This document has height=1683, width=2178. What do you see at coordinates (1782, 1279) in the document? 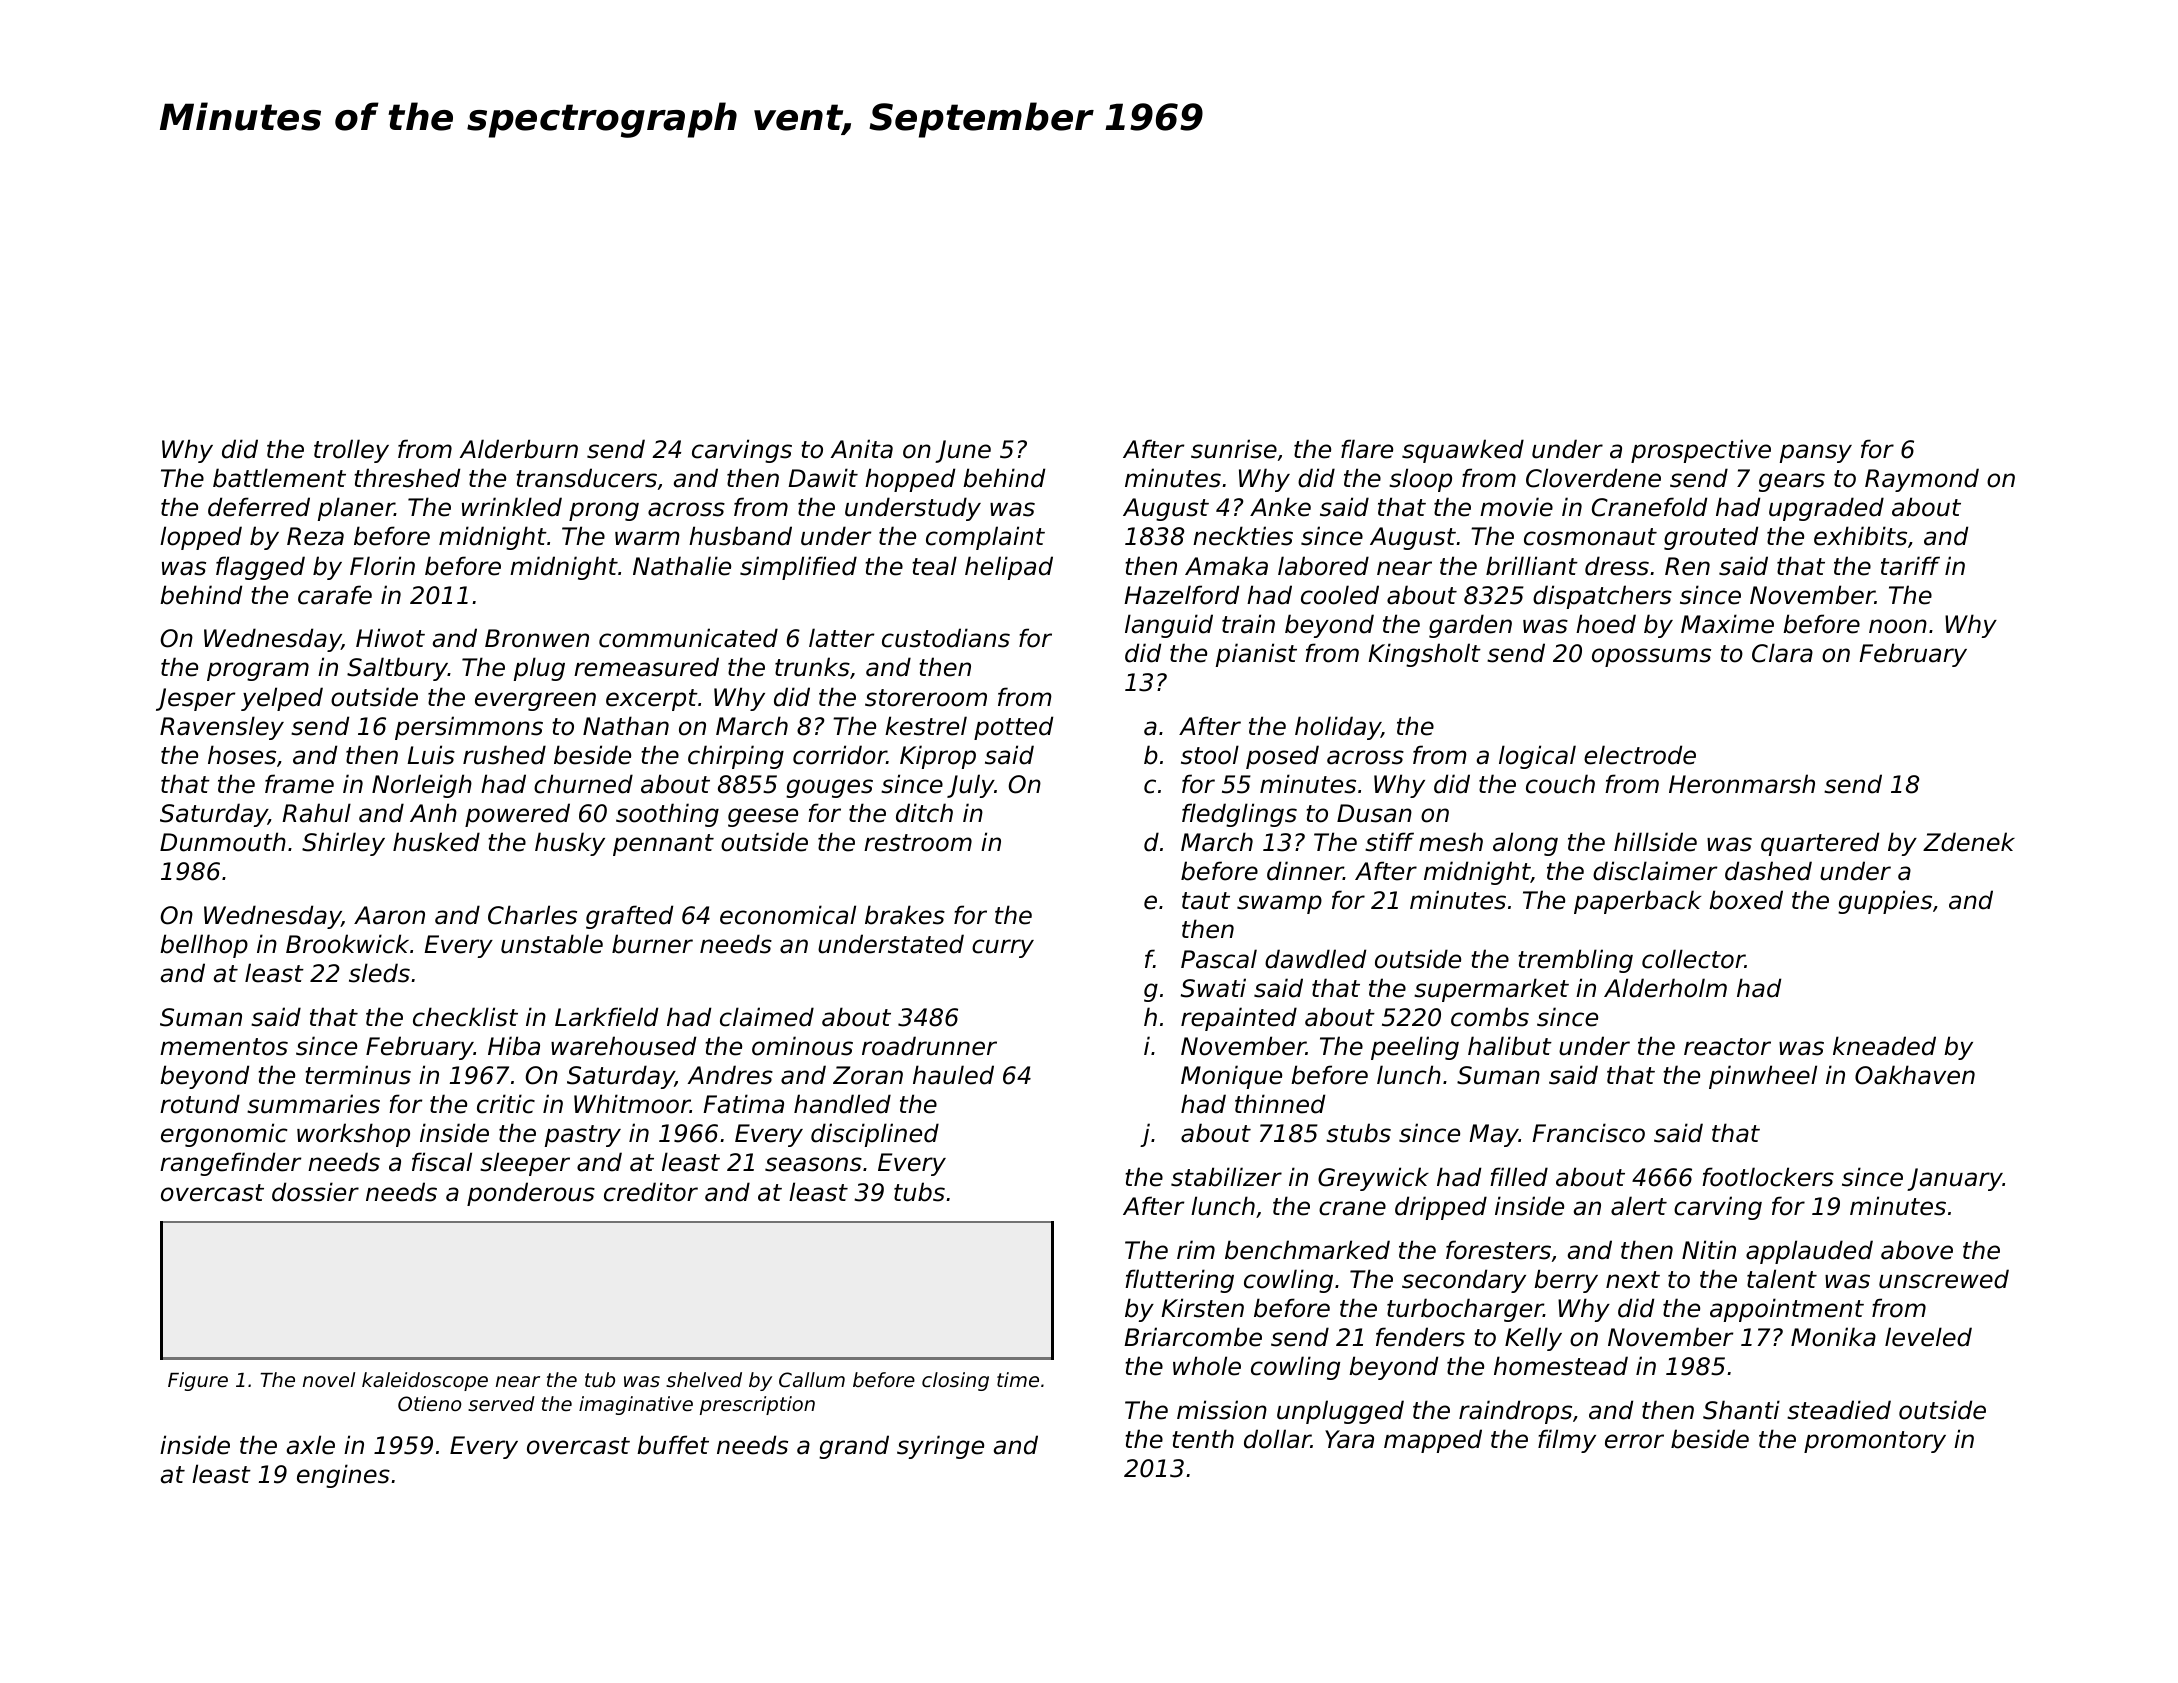
I see `talent` at bounding box center [1782, 1279].
